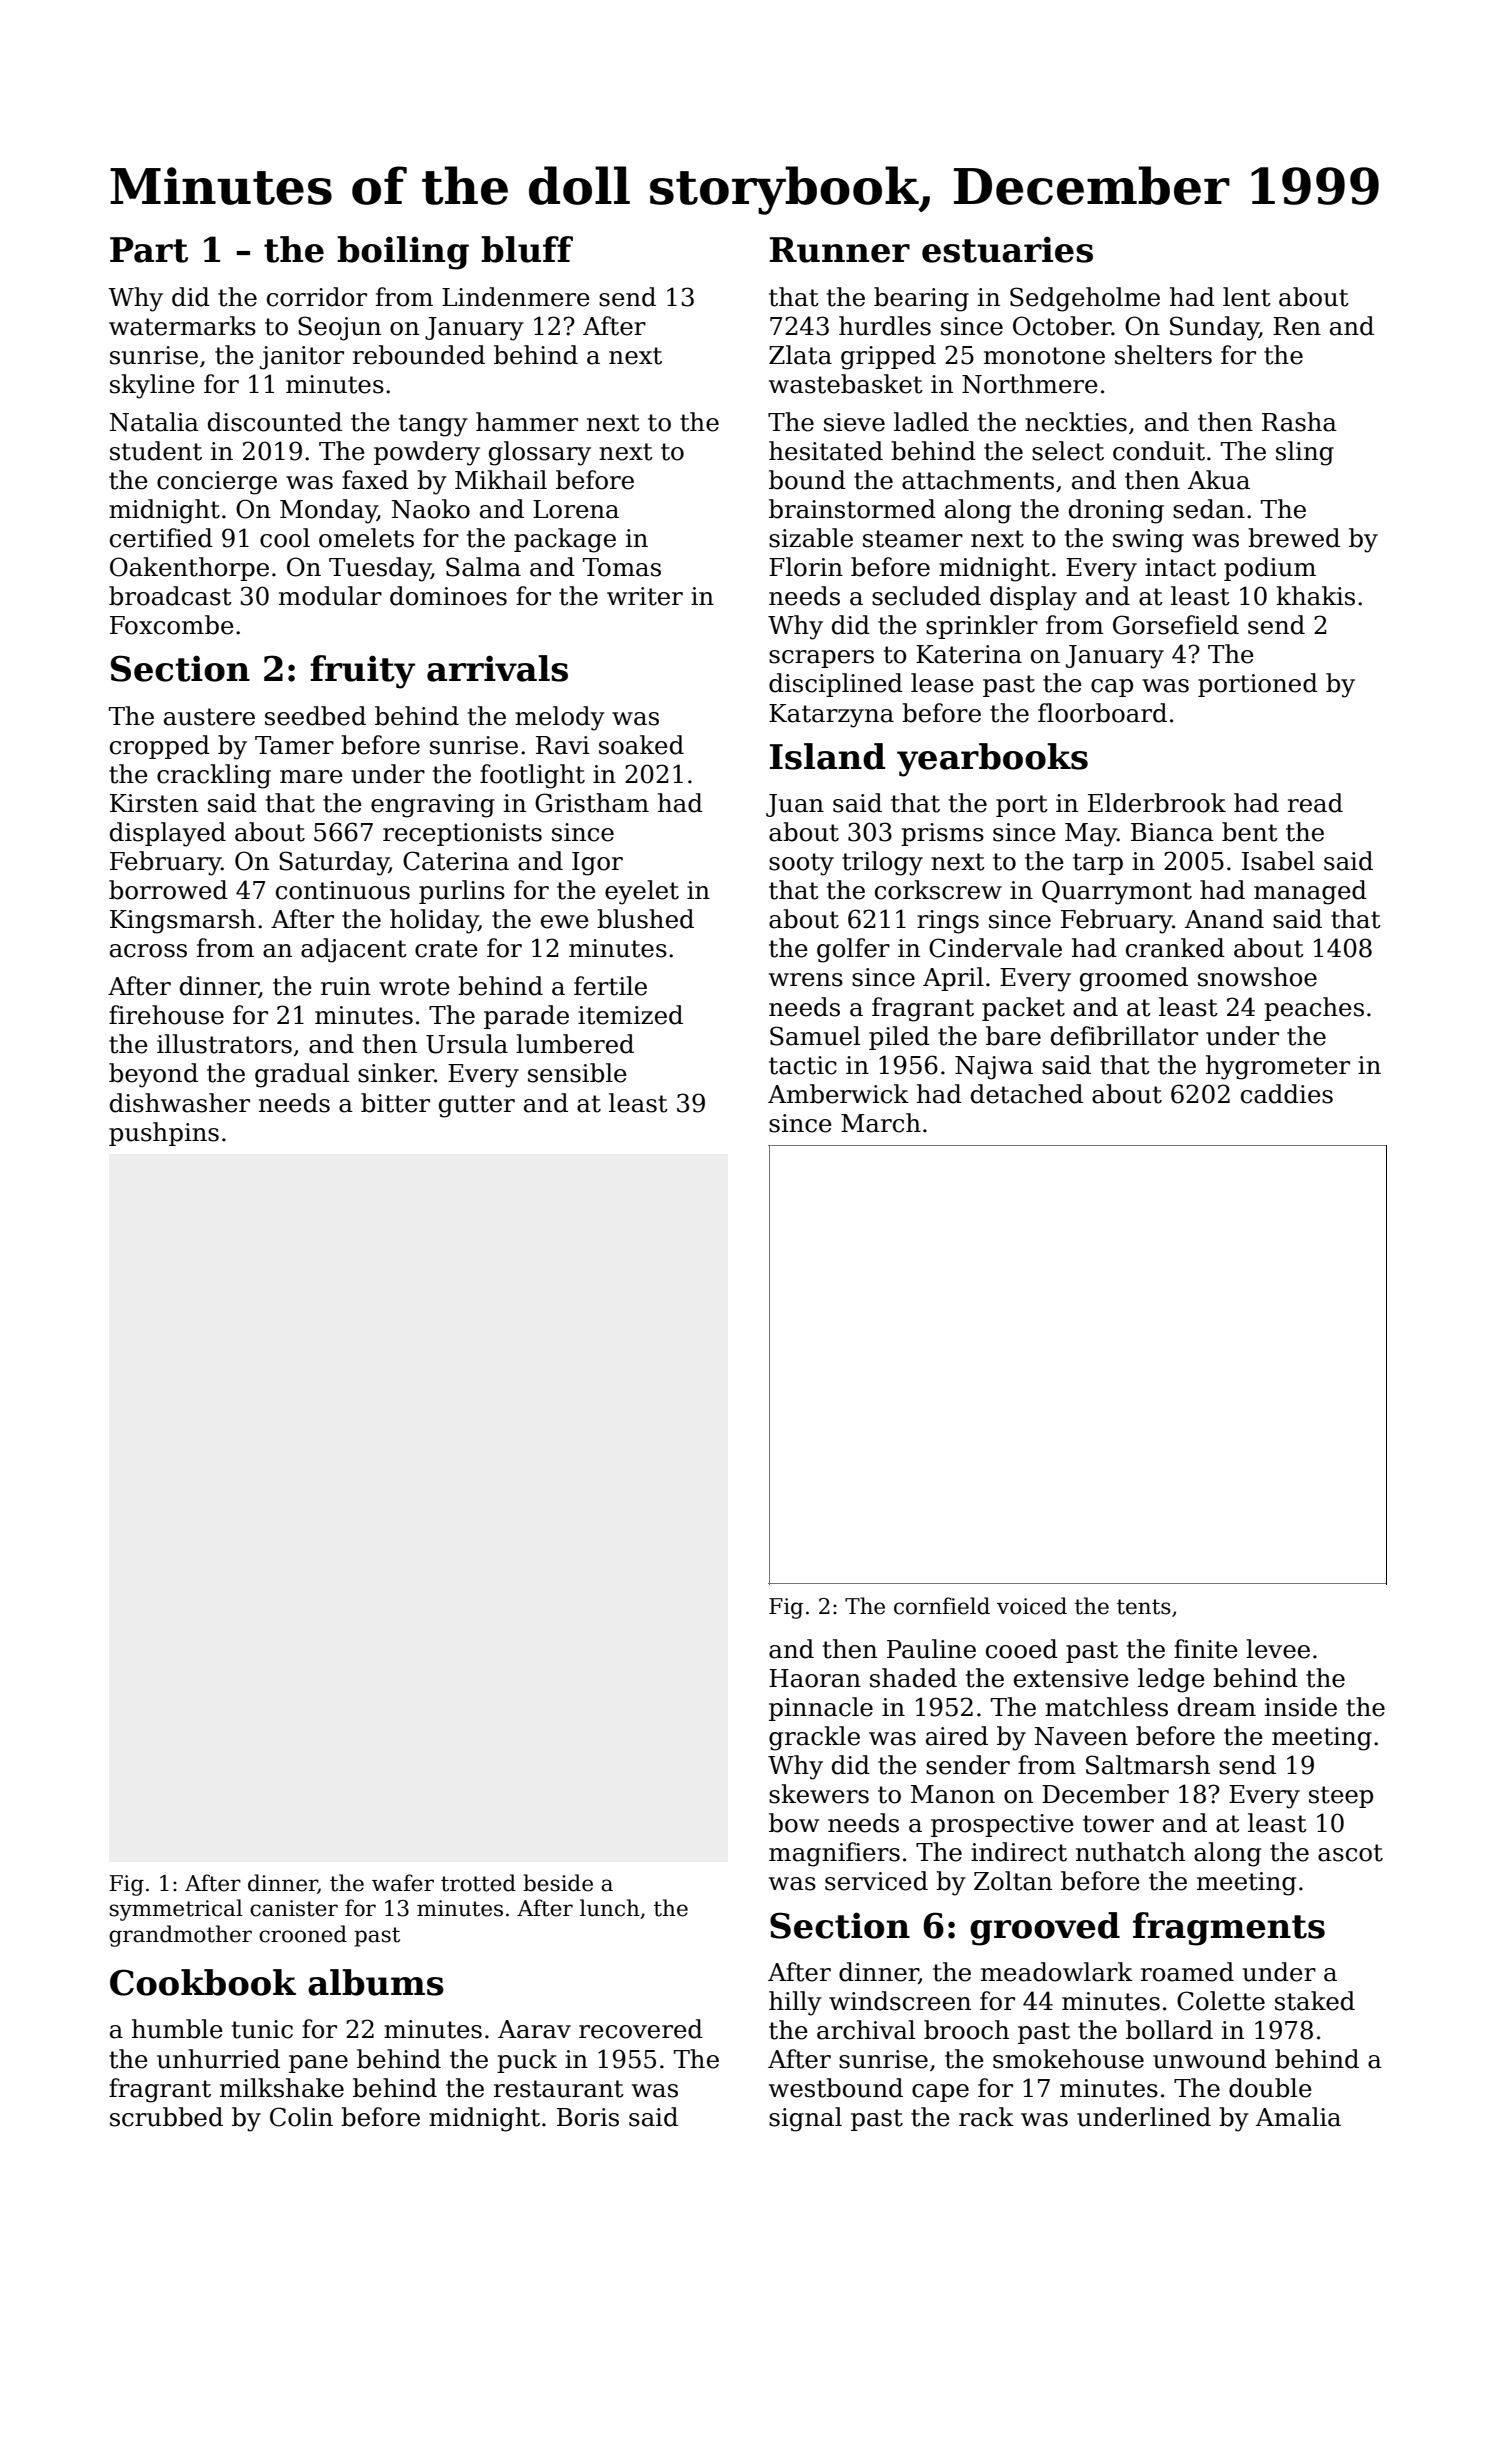 The image size is (1496, 2464). Describe the element at coordinates (819, 1794) in the screenshot. I see `skewers` at that location.
